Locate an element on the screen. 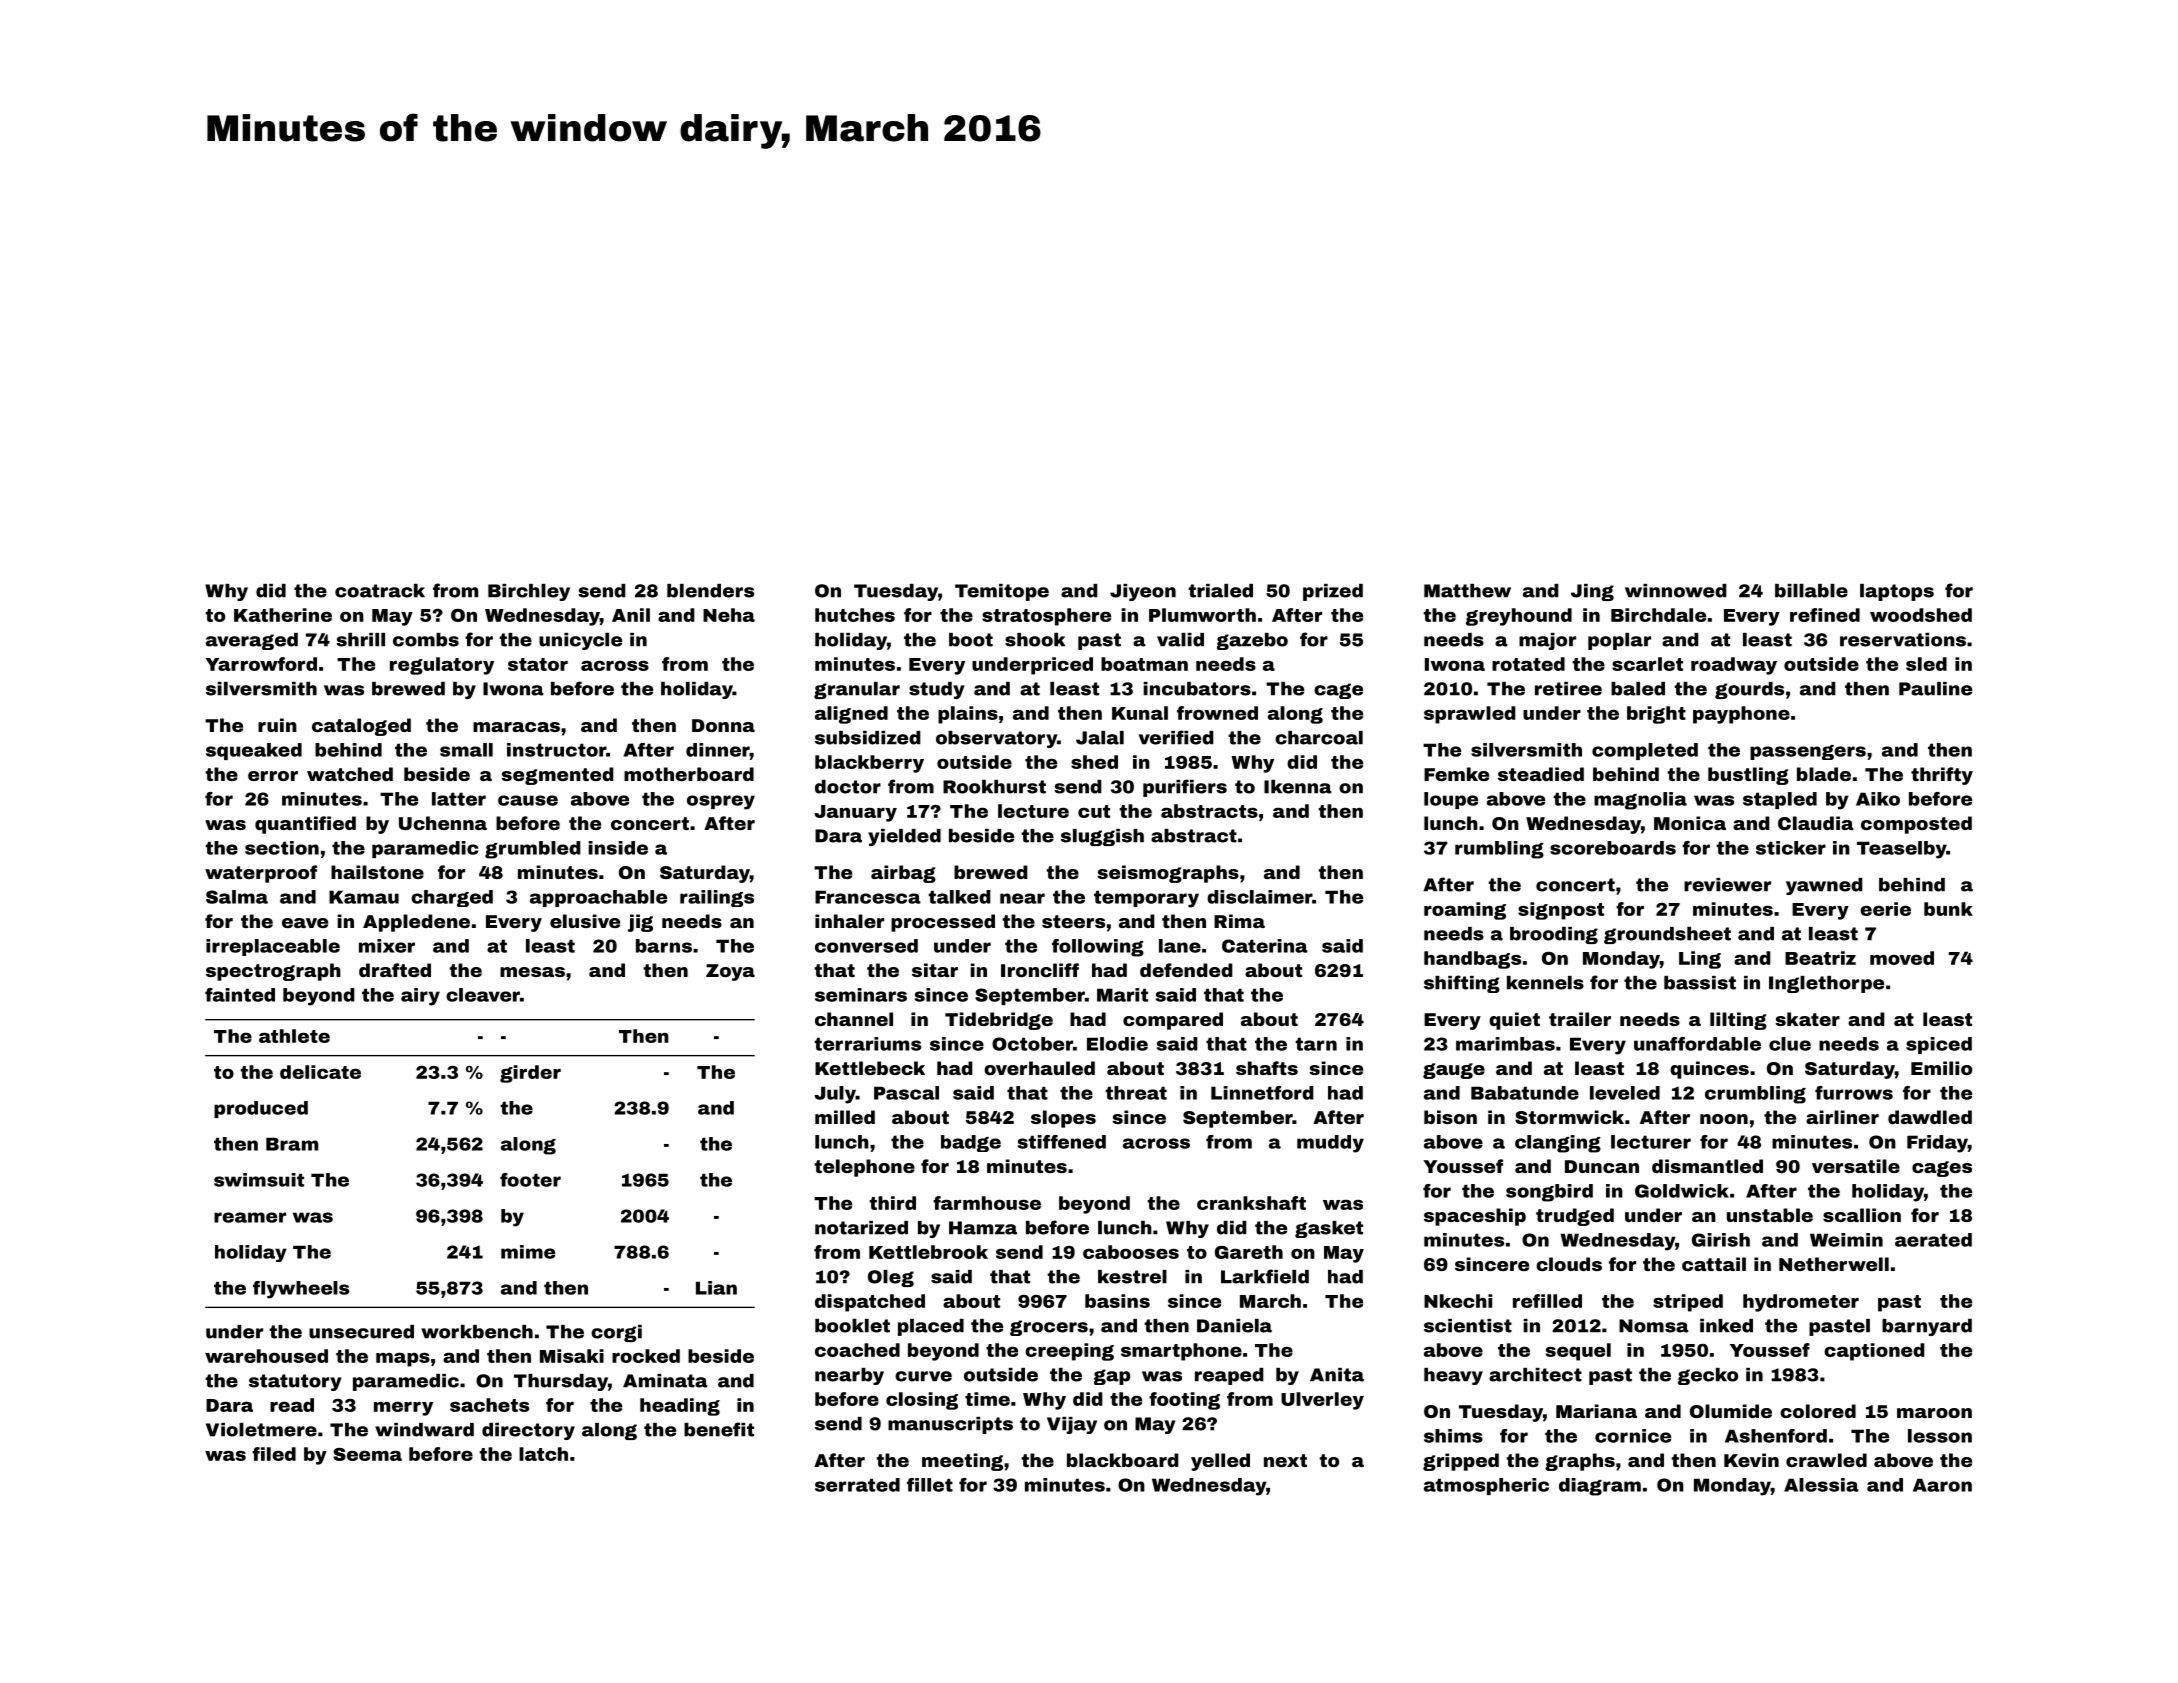 Image resolution: width=2178 pixels, height=1683 pixels. compared is located at coordinates (1173, 1021).
